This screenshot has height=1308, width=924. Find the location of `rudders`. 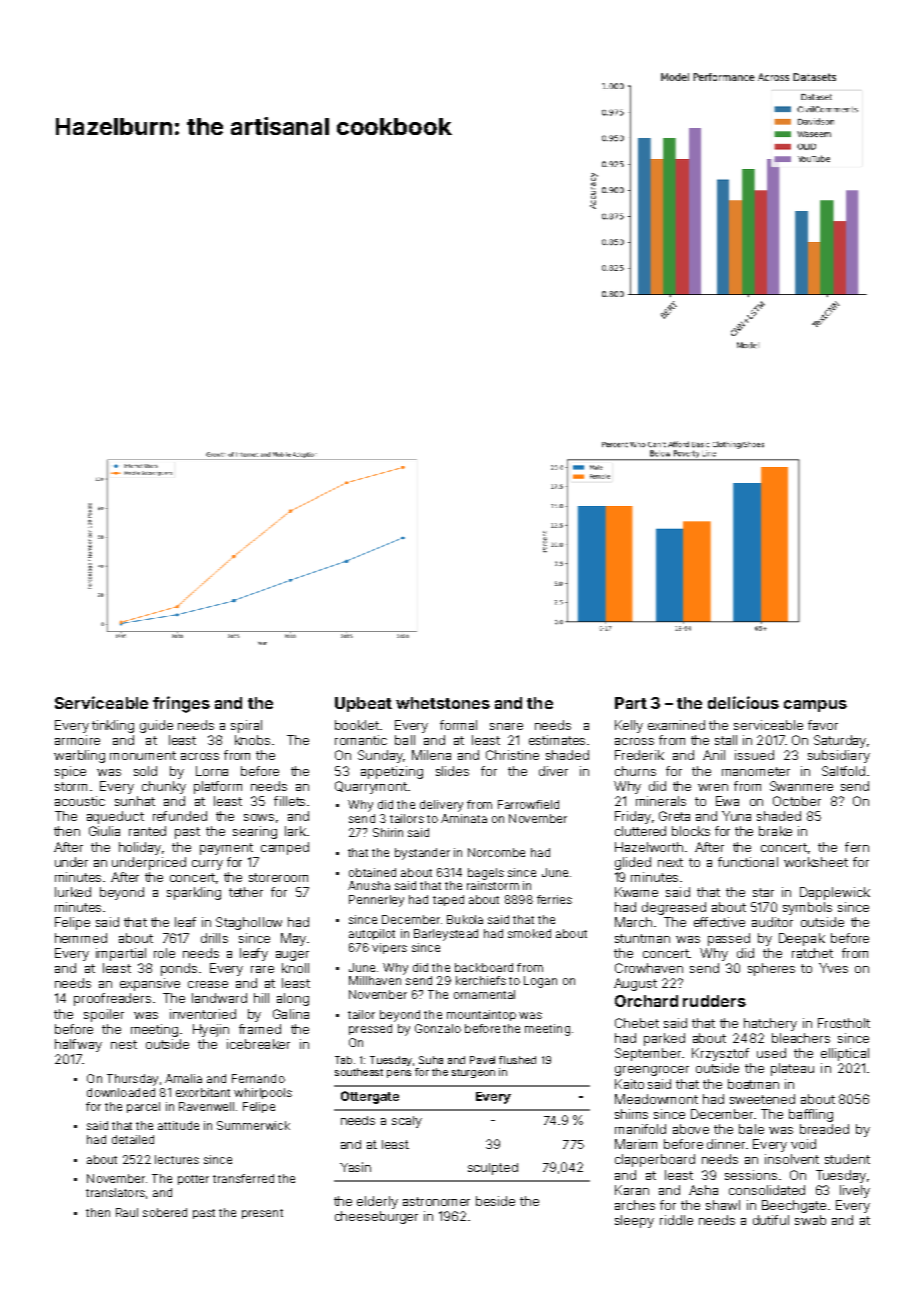

rudders is located at coordinates (714, 1001).
